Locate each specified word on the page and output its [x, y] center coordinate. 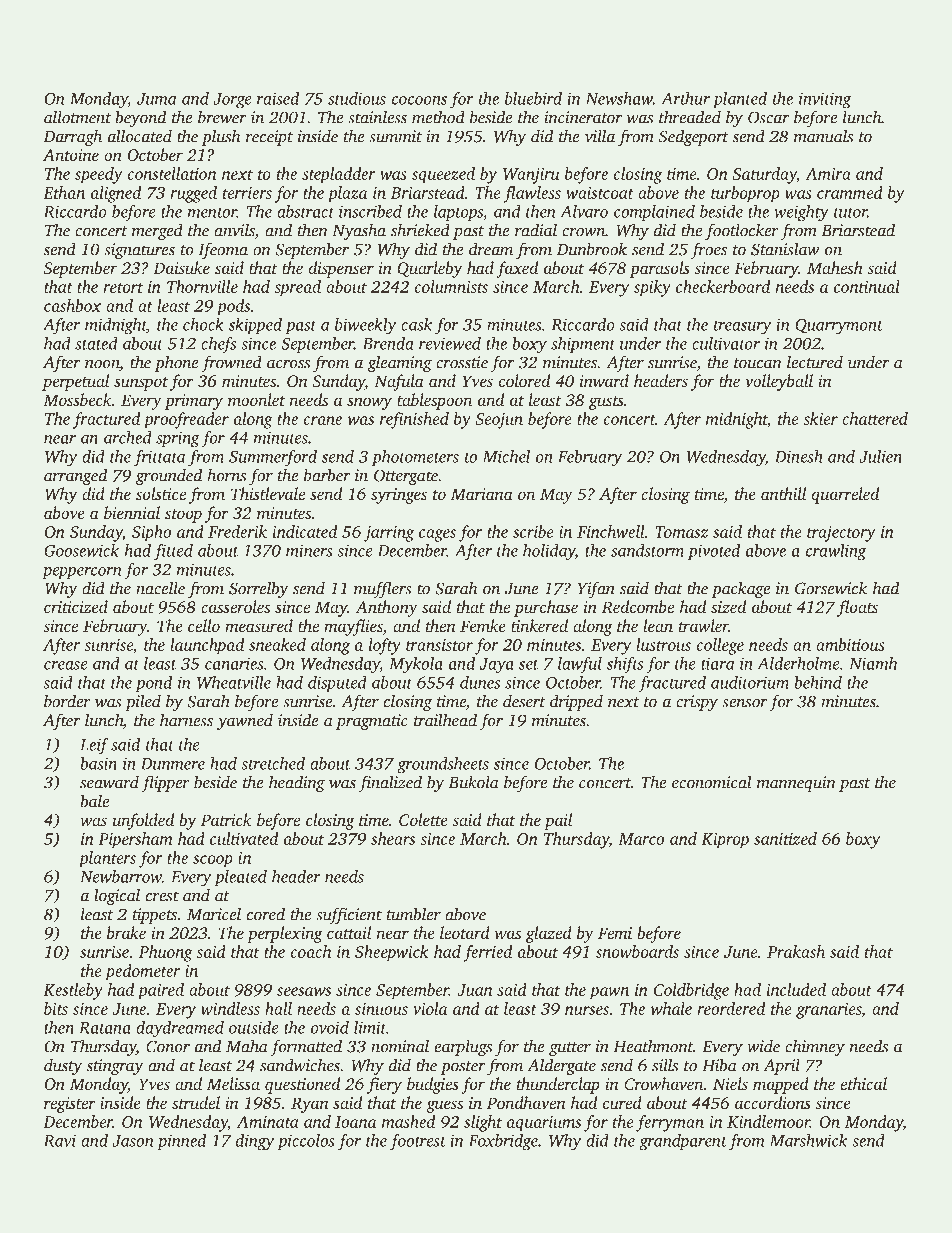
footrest [418, 1142]
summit [395, 136]
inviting [825, 100]
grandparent [683, 1142]
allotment [77, 117]
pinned [181, 1142]
